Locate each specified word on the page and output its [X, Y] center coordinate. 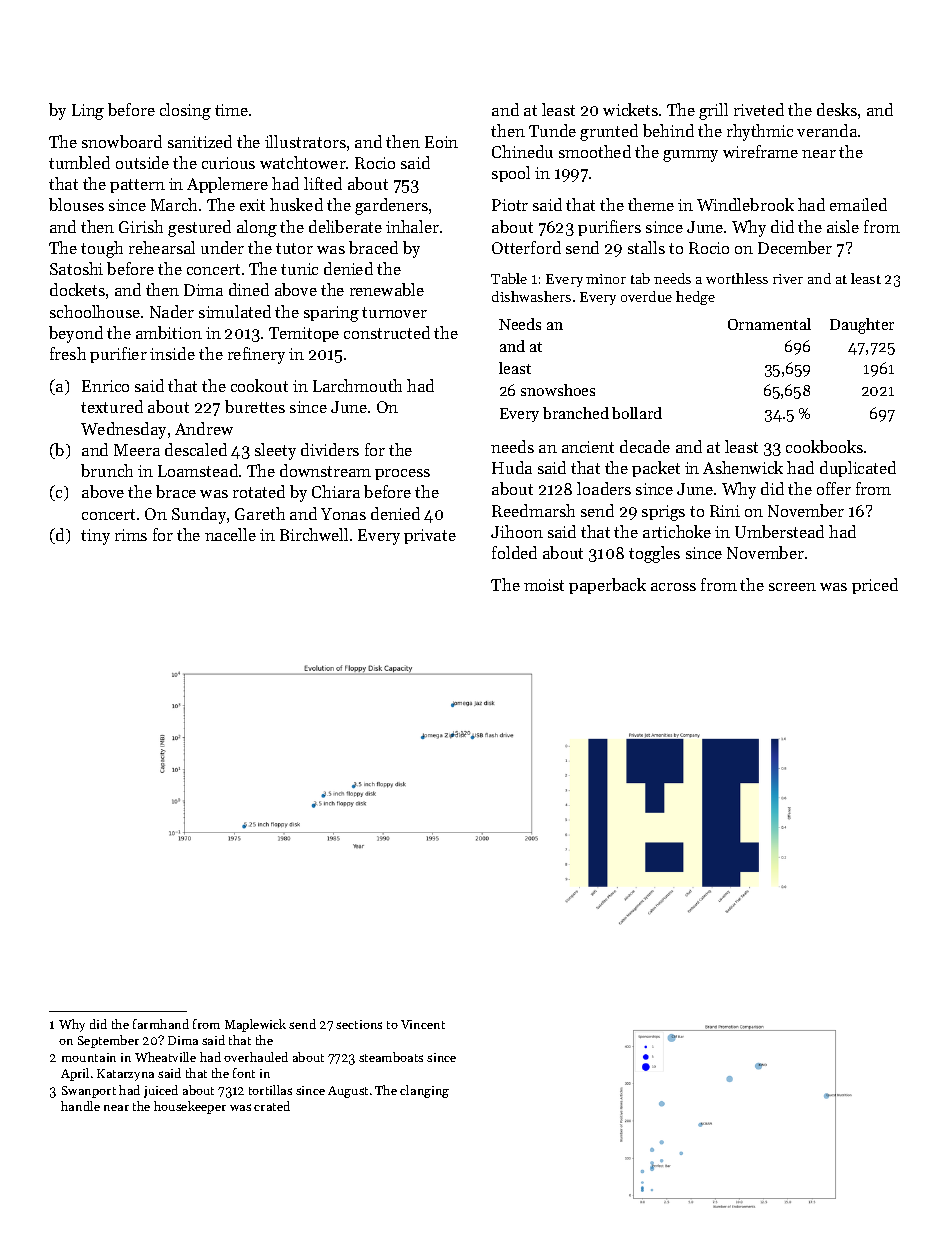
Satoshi [76, 268]
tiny [95, 537]
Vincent [423, 1024]
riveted [759, 109]
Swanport [89, 1092]
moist [544, 585]
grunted [609, 132]
